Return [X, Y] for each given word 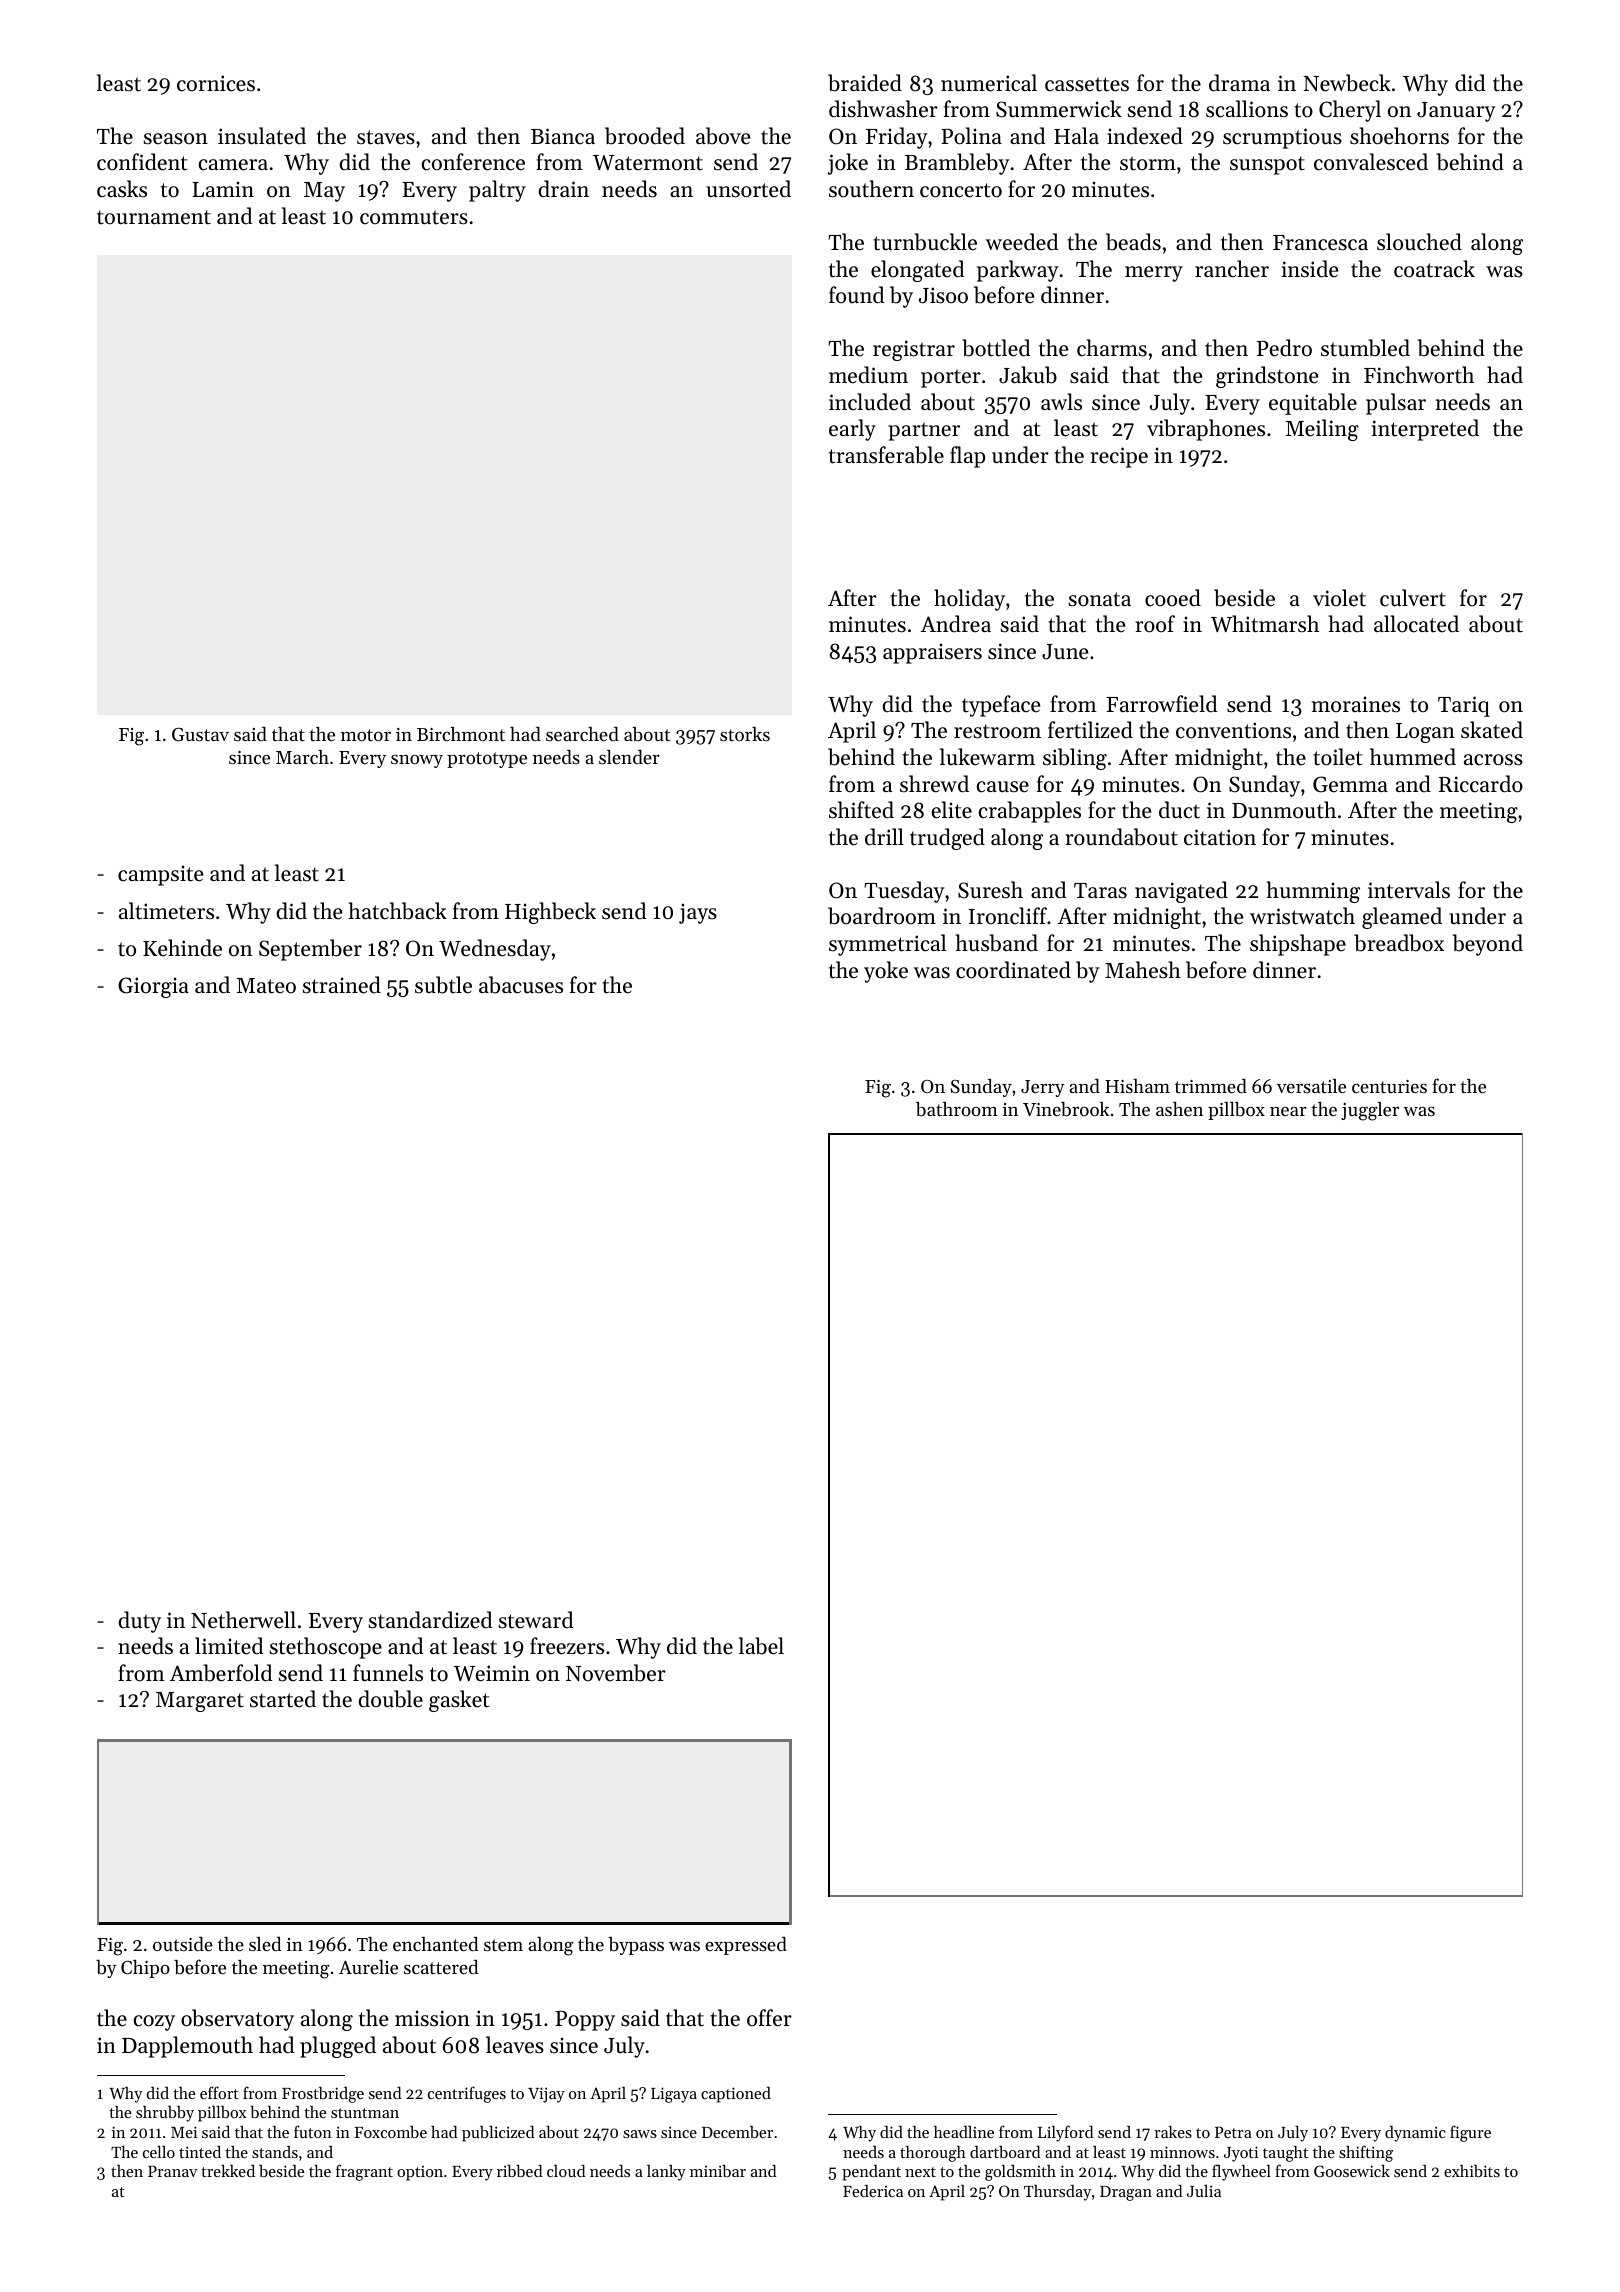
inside [1310, 269]
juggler [1370, 1111]
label [761, 1646]
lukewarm [987, 757]
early [852, 430]
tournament [154, 217]
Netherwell [243, 1620]
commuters [414, 217]
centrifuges [467, 2094]
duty [139, 1622]
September [310, 950]
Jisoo [943, 295]
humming [1313, 892]
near [1288, 1111]
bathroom [957, 1109]
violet [1339, 598]
